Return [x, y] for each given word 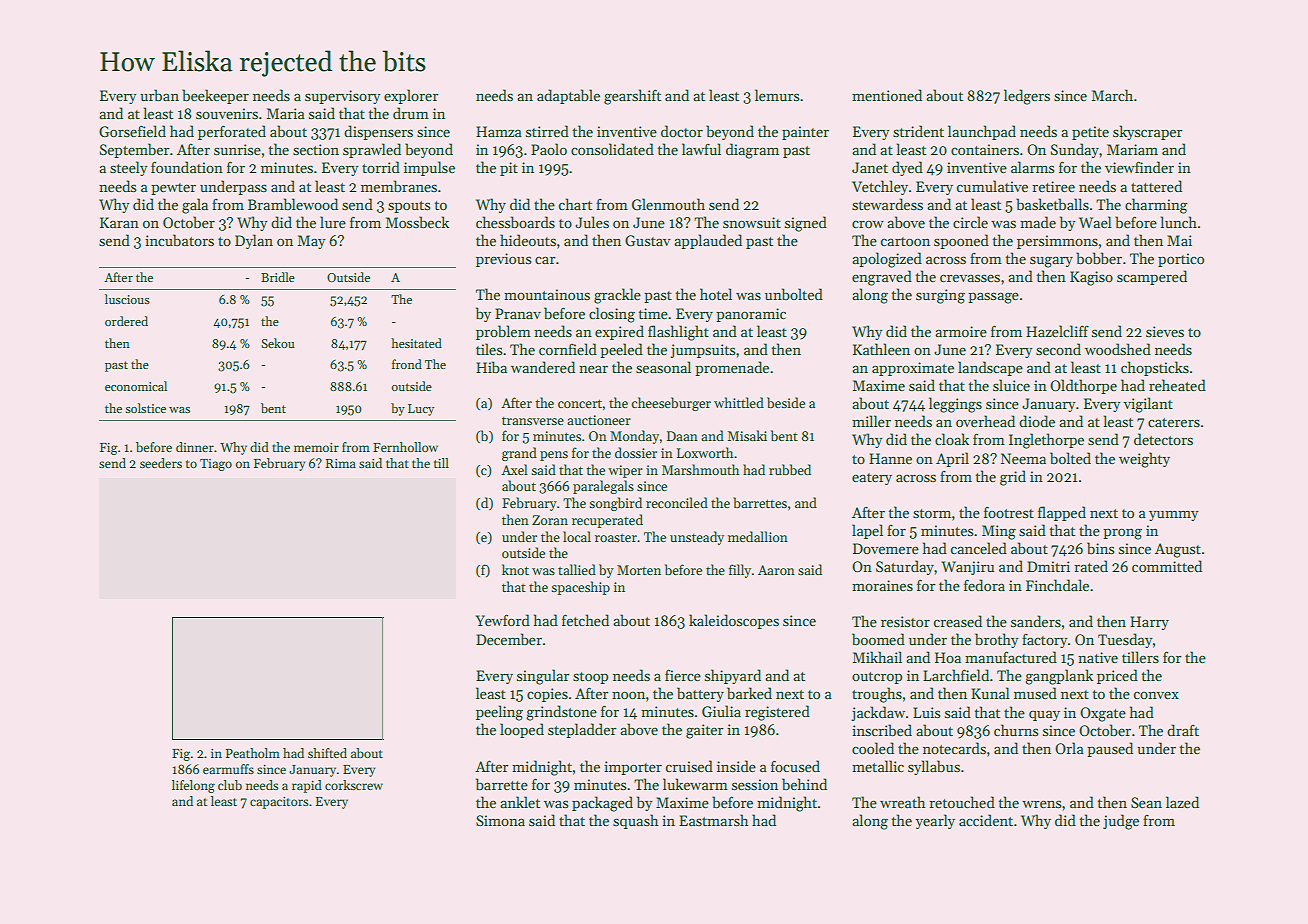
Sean [1146, 802]
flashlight [678, 333]
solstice [146, 408]
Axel [514, 469]
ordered [126, 321]
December [509, 639]
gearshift [632, 97]
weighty [1144, 460]
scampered [1152, 277]
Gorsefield [132, 131]
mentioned [887, 95]
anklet [520, 802]
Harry [1149, 623]
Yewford [503, 620]
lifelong [193, 786]
